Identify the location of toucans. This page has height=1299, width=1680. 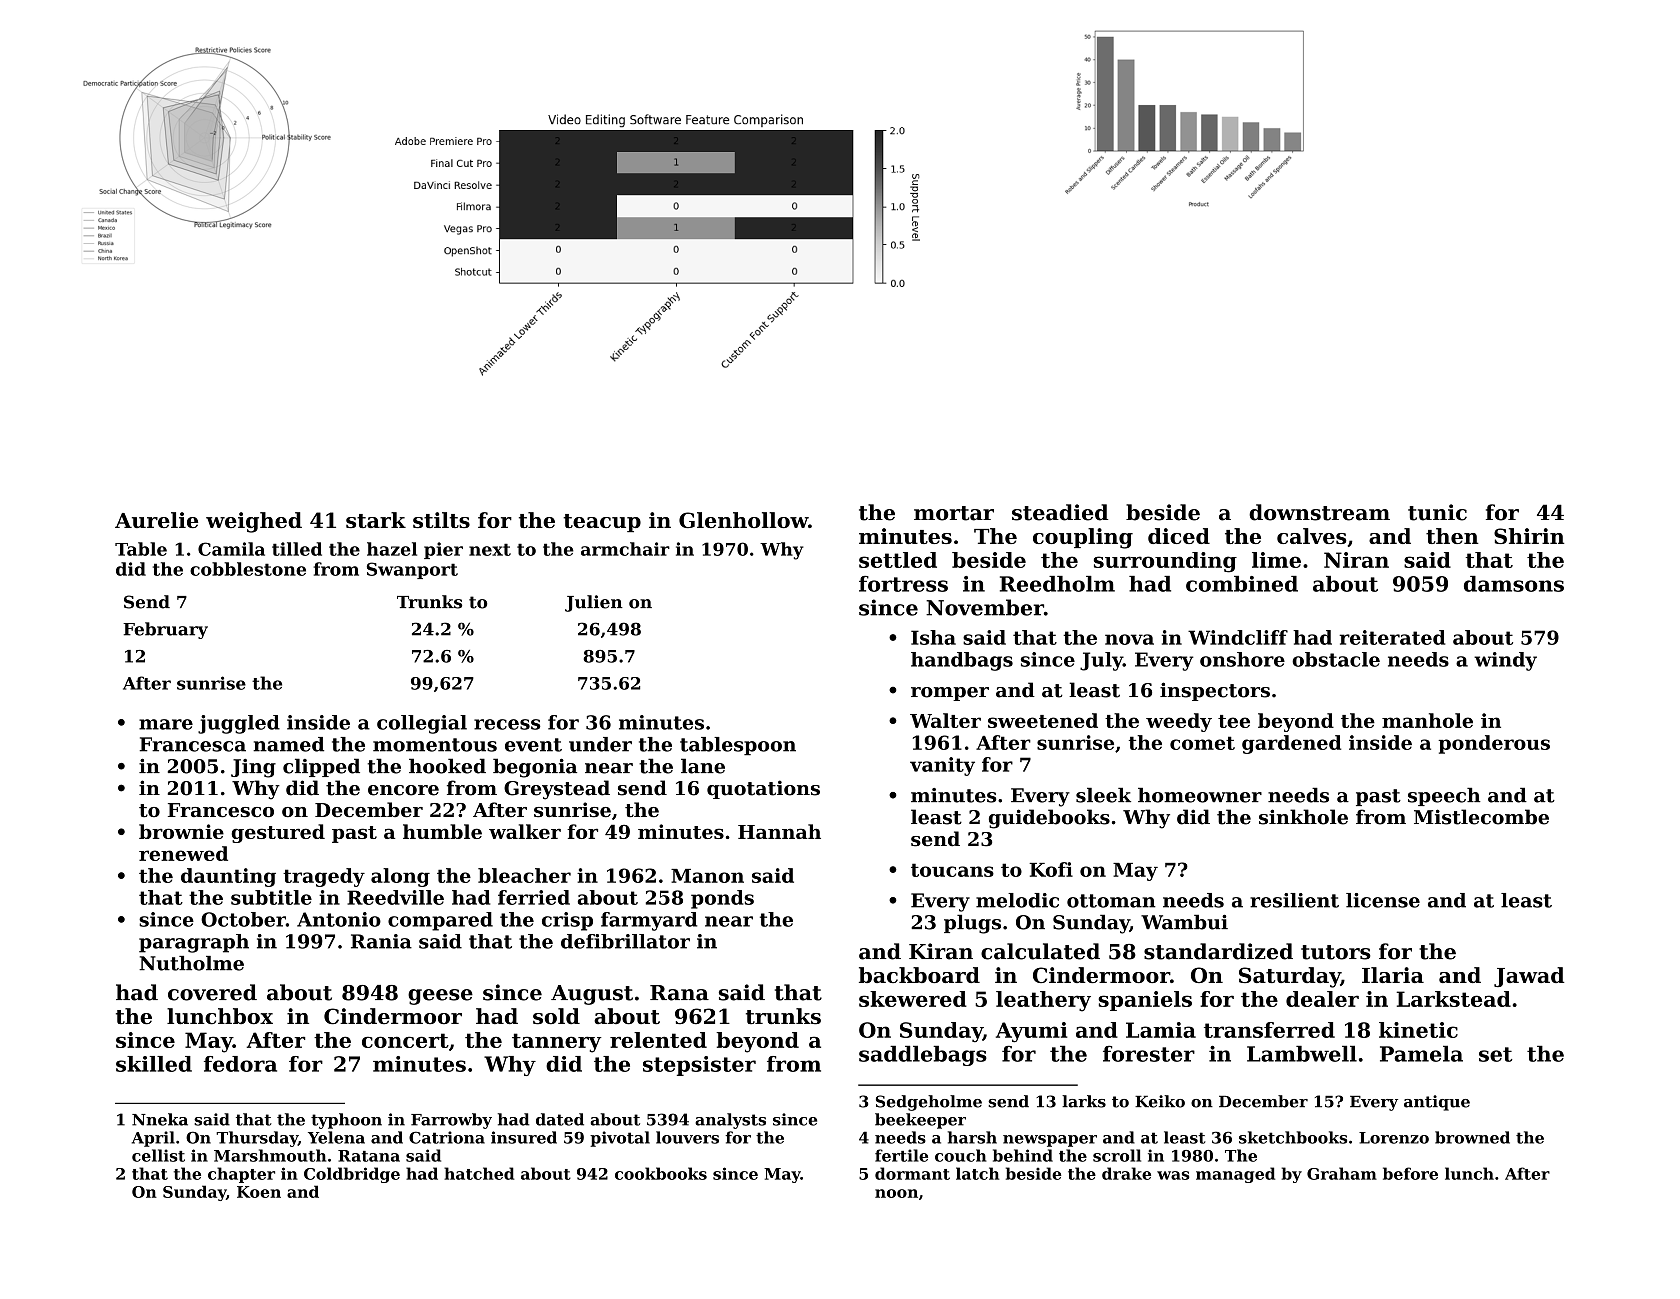
(952, 870).
